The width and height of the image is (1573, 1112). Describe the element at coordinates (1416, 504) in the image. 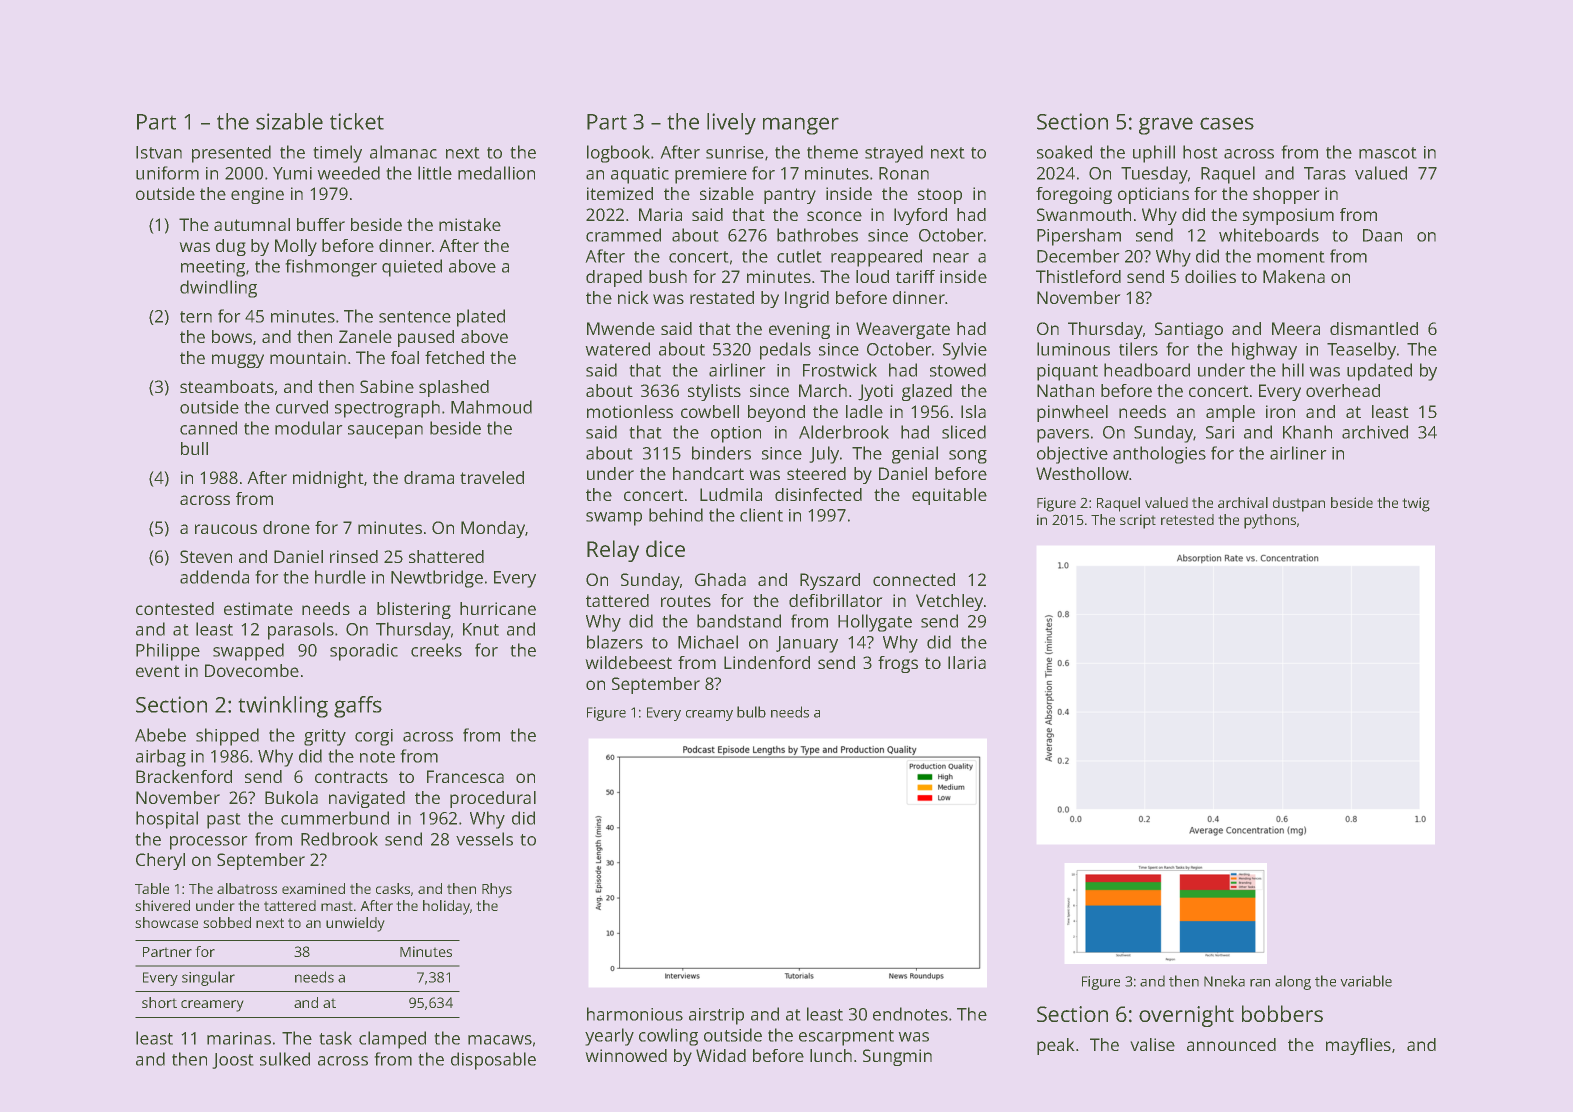

I see `twig` at that location.
